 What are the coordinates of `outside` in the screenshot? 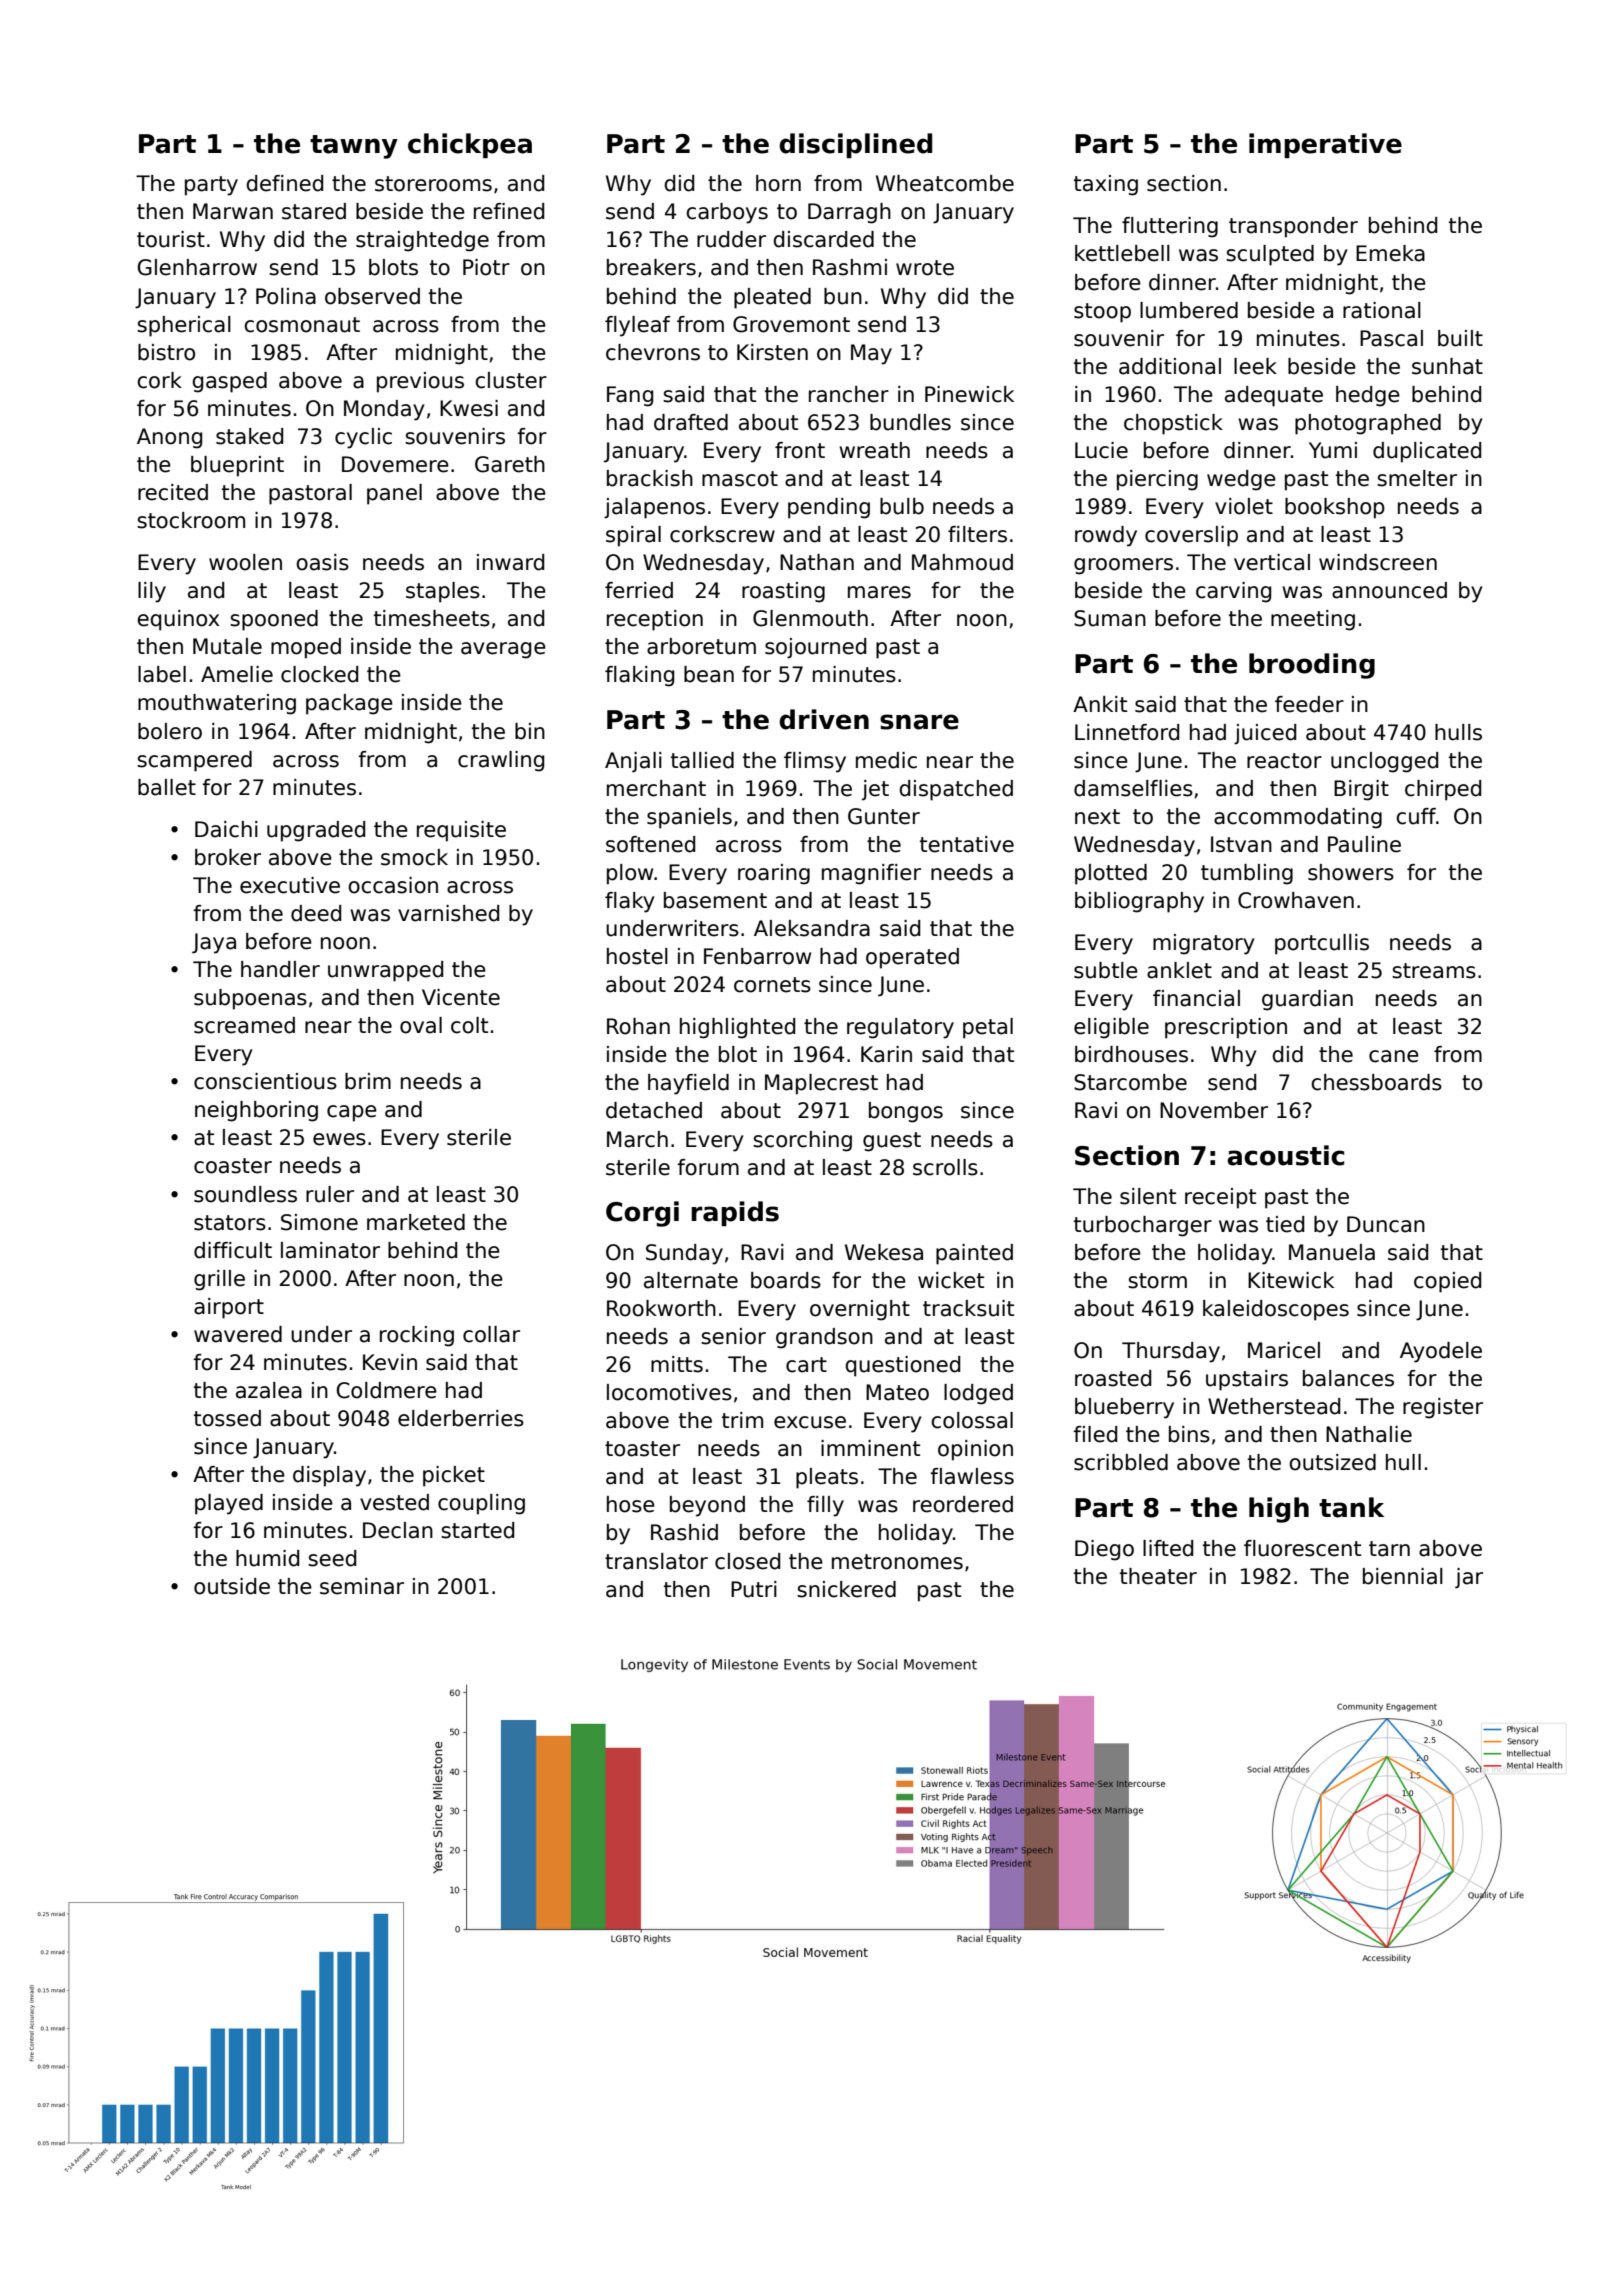 It's located at (232, 1586).
